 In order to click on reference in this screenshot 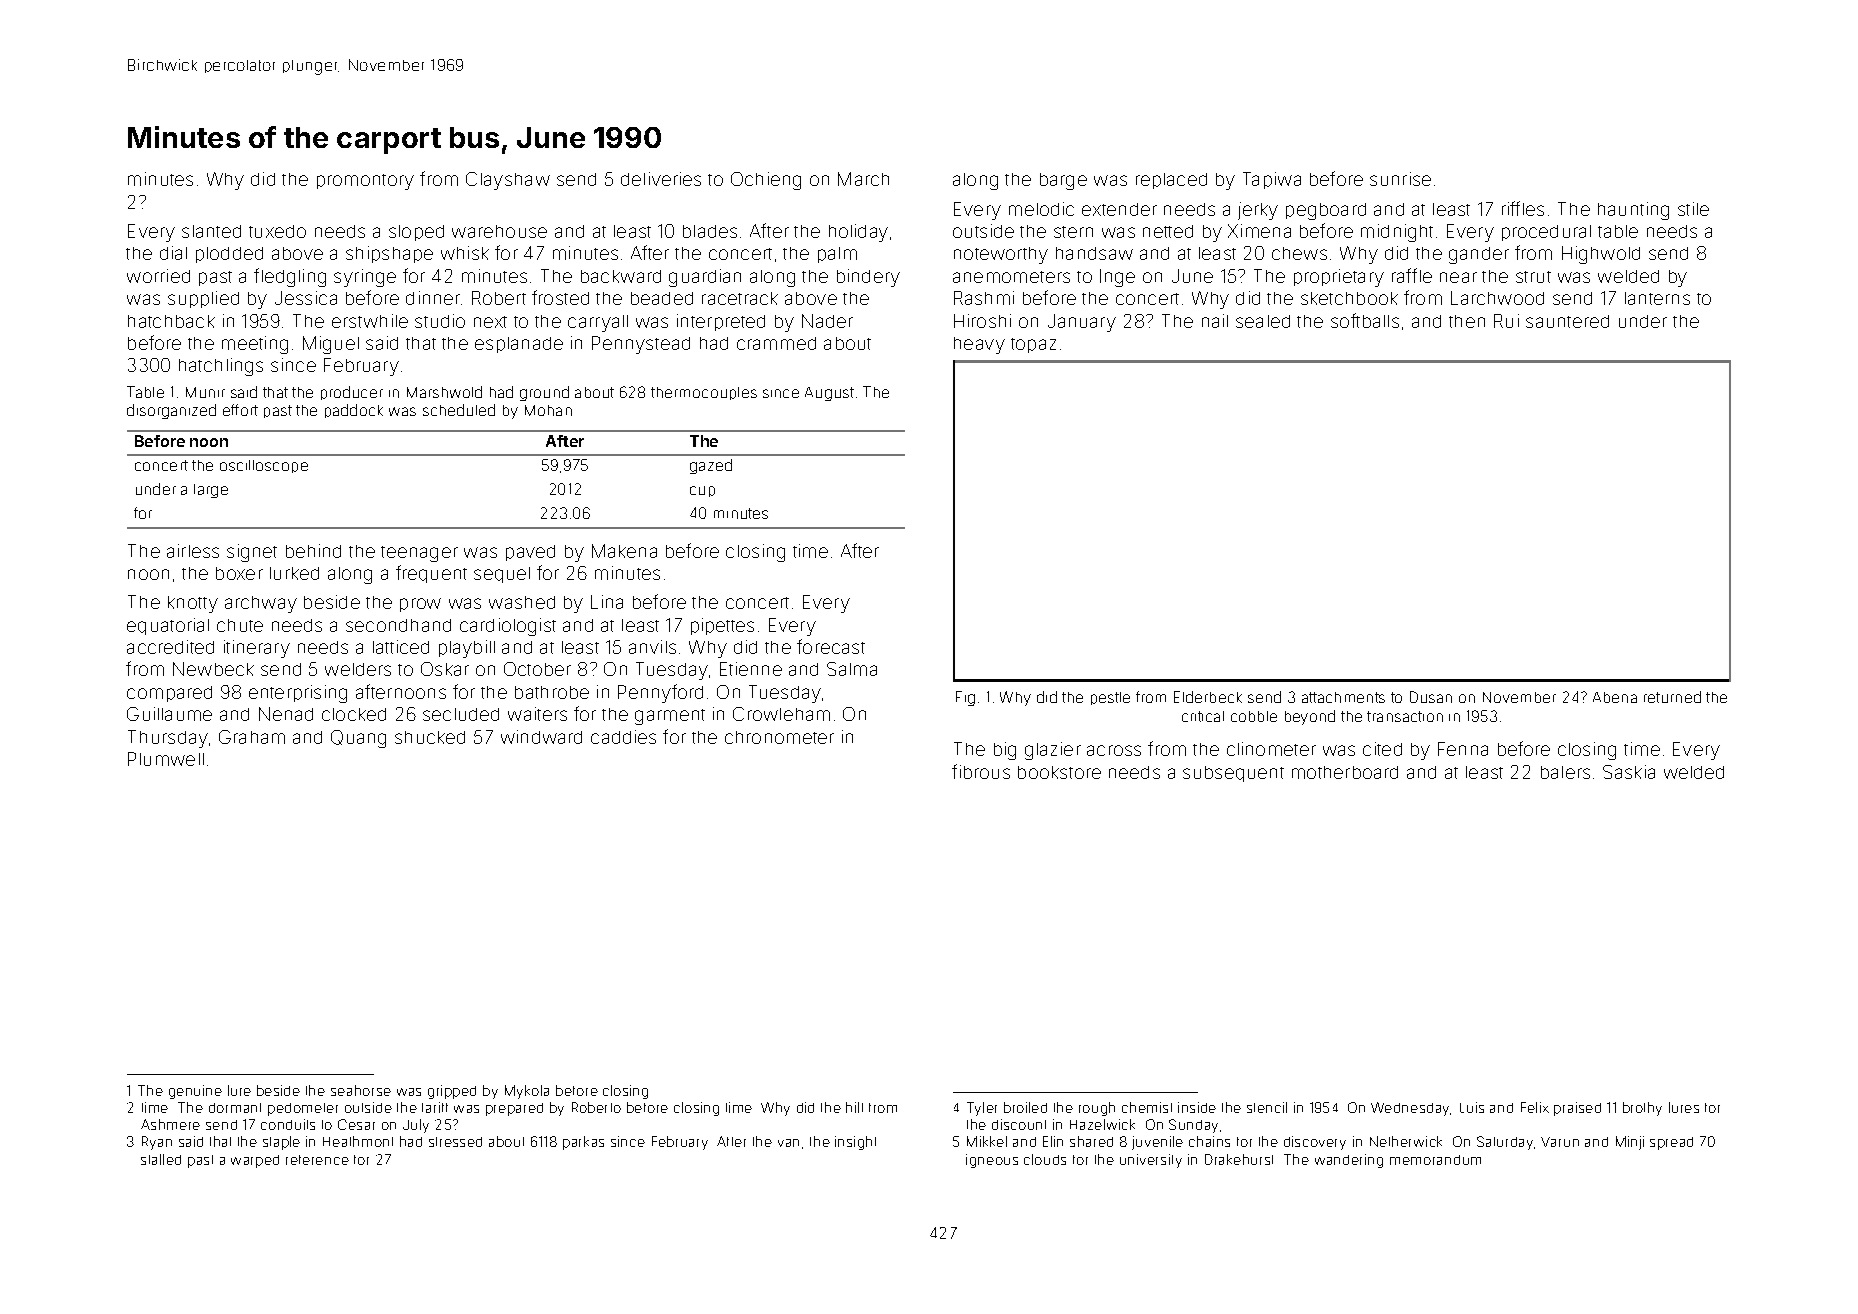, I will do `click(317, 1160)`.
